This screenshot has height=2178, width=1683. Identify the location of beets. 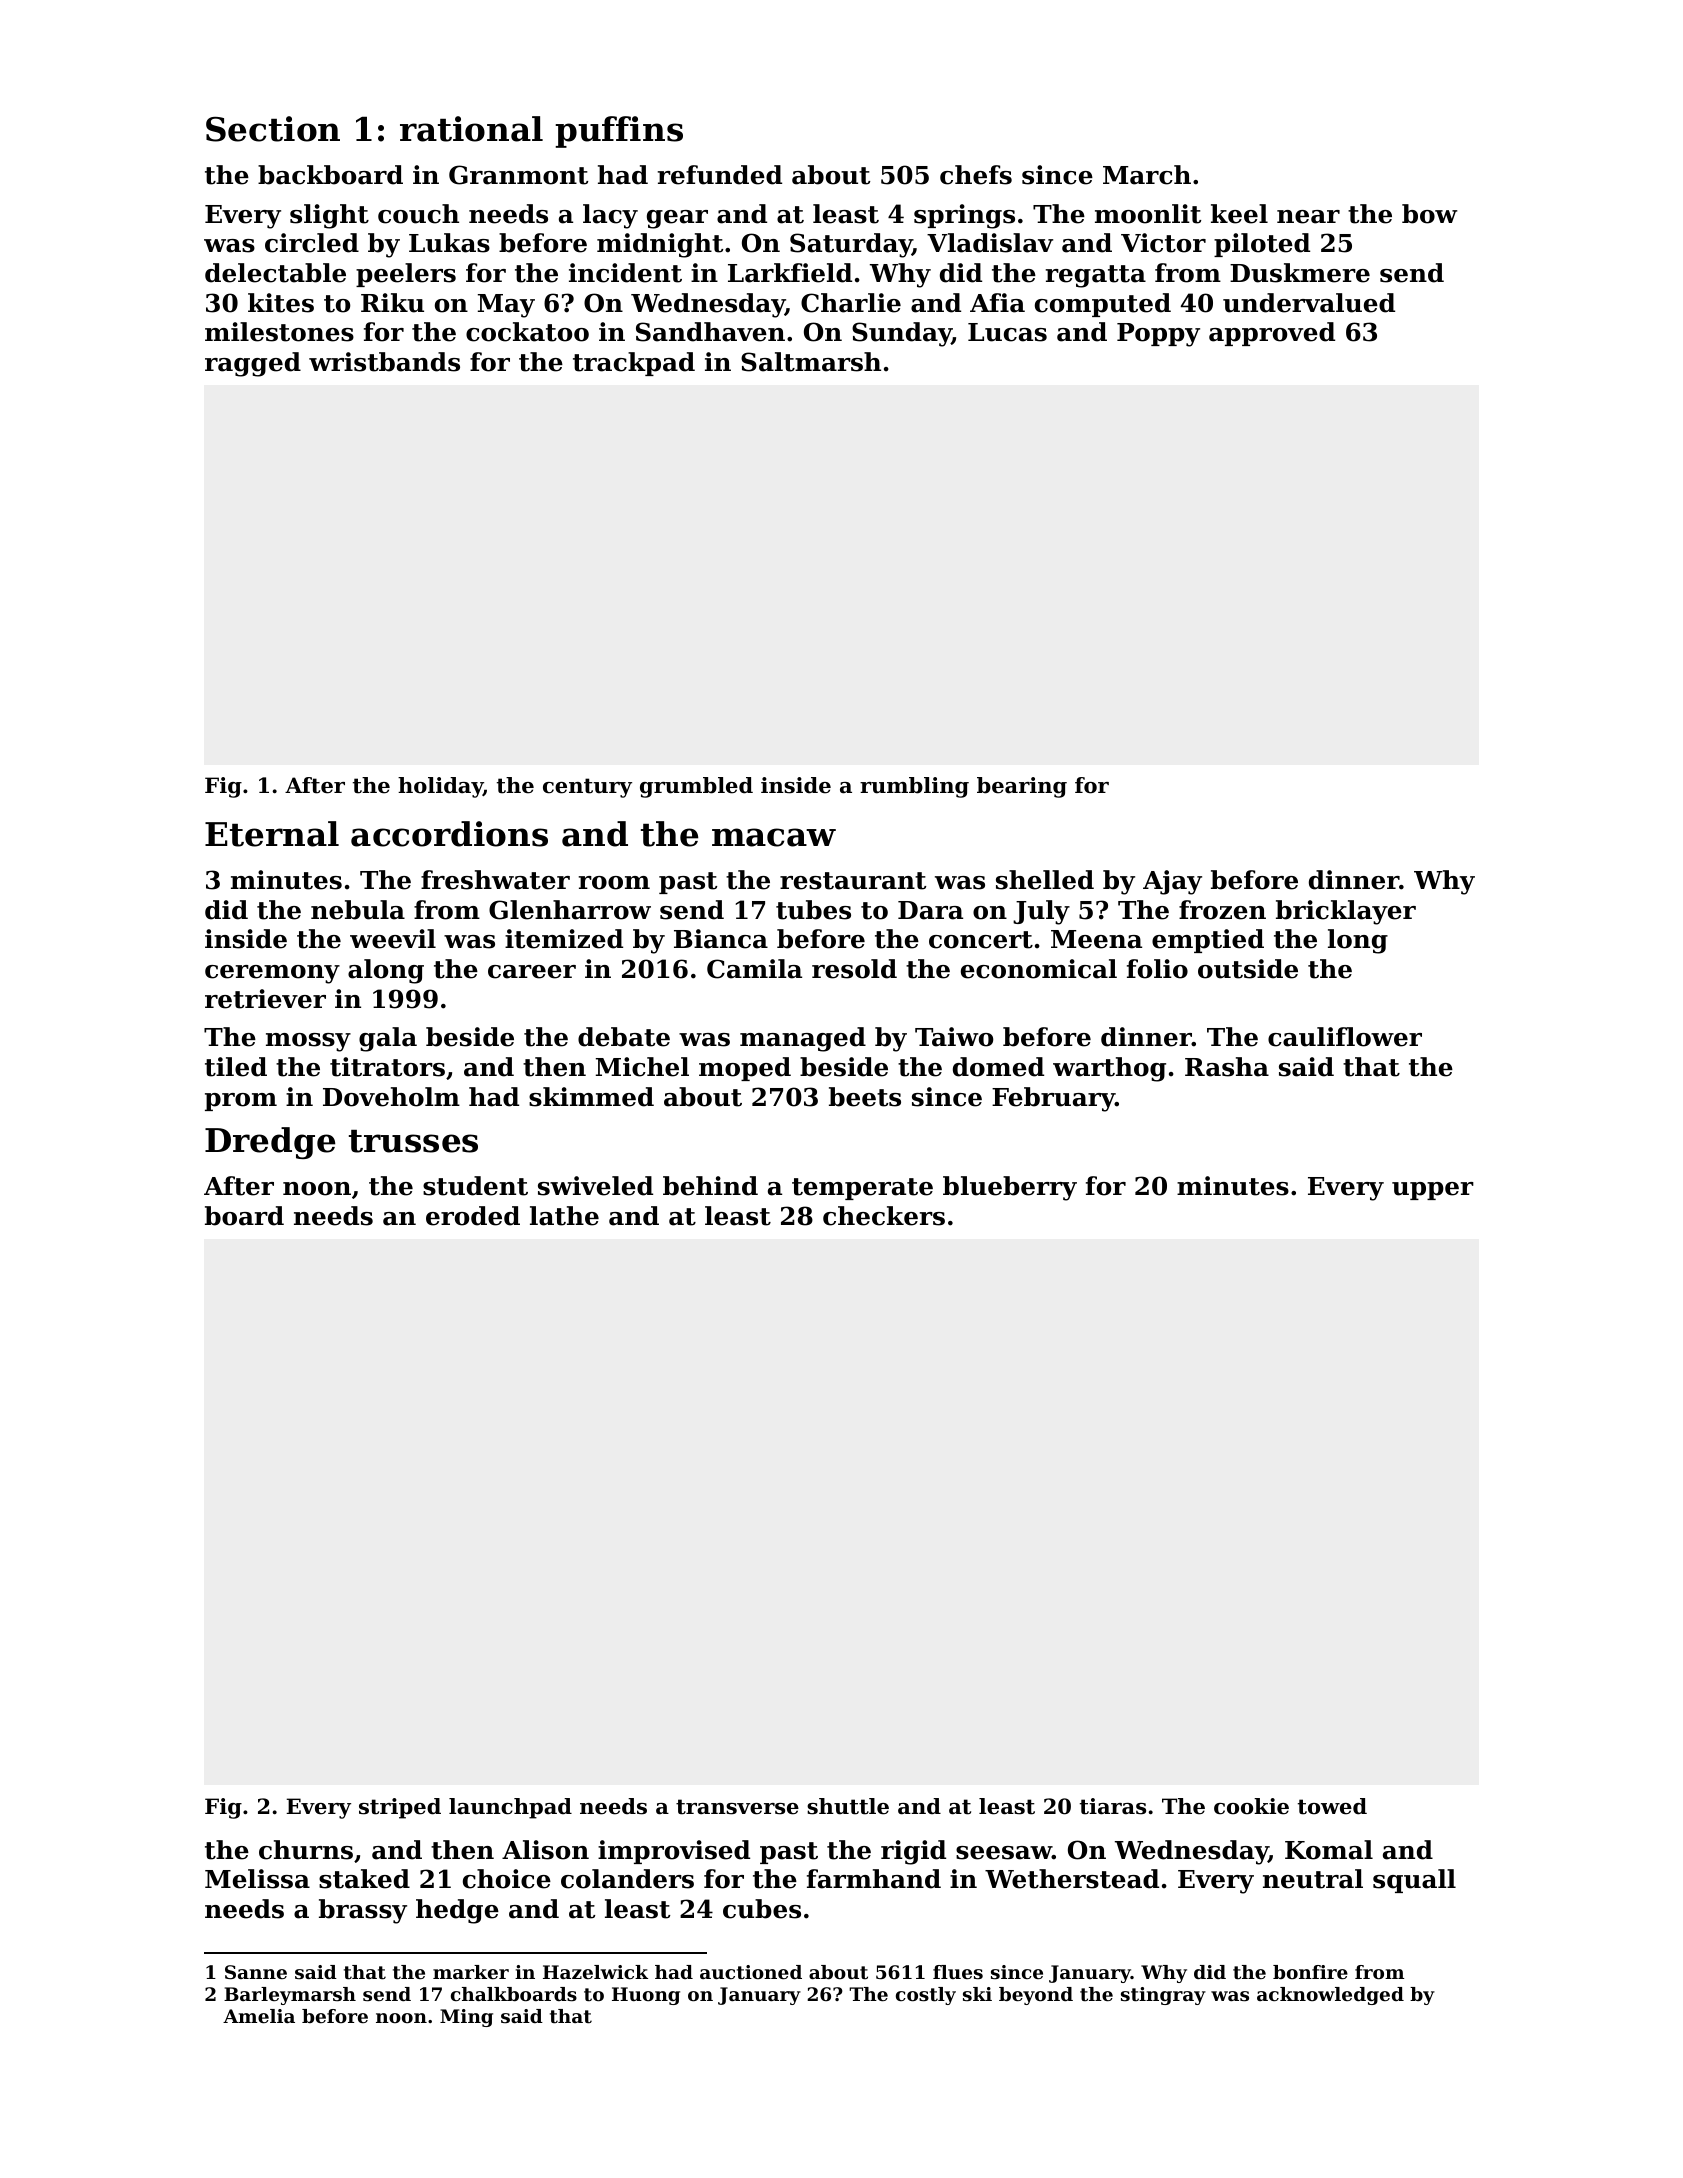
(865, 1097).
